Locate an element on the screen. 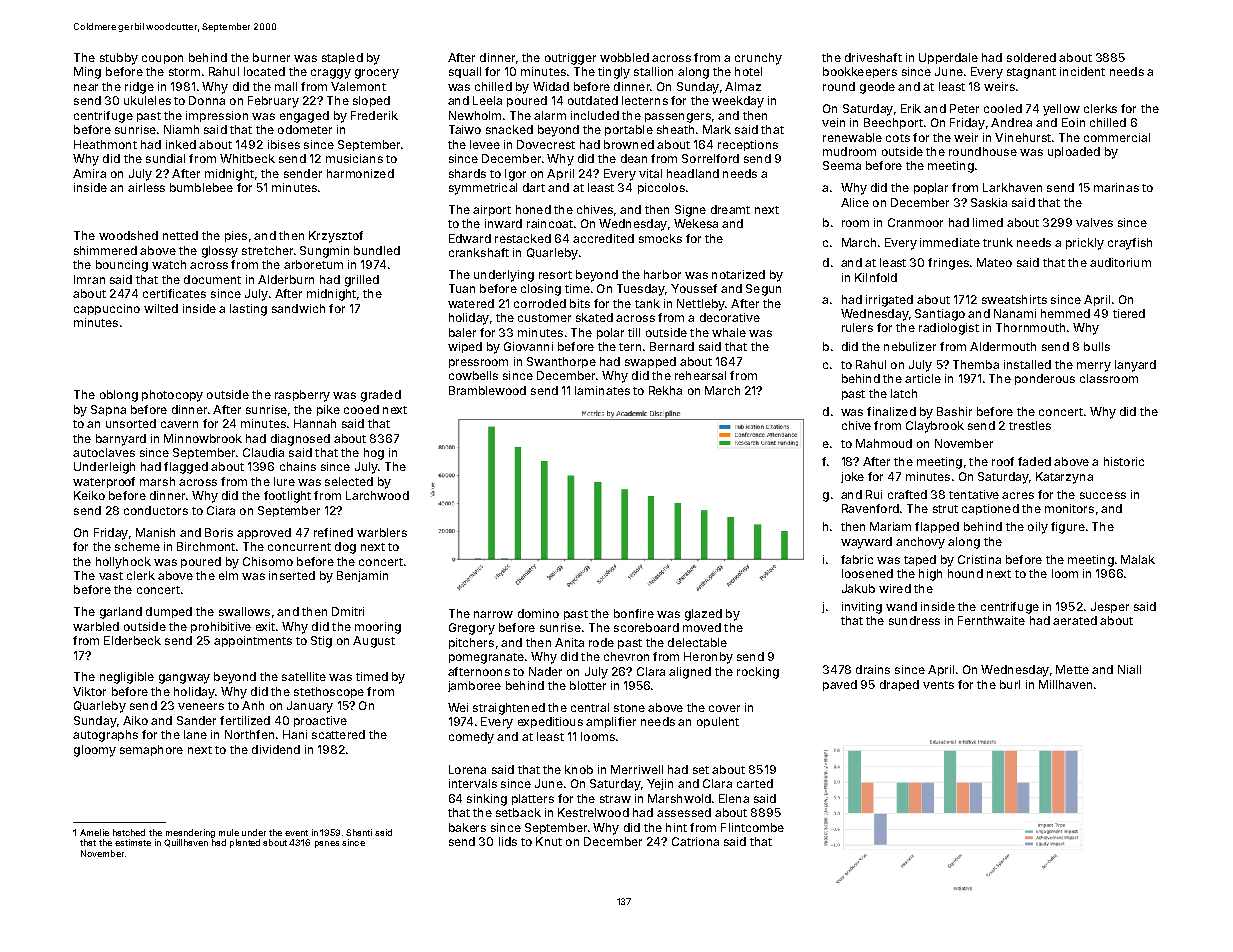 The image size is (1233, 952). Minnowbrook is located at coordinates (203, 438).
